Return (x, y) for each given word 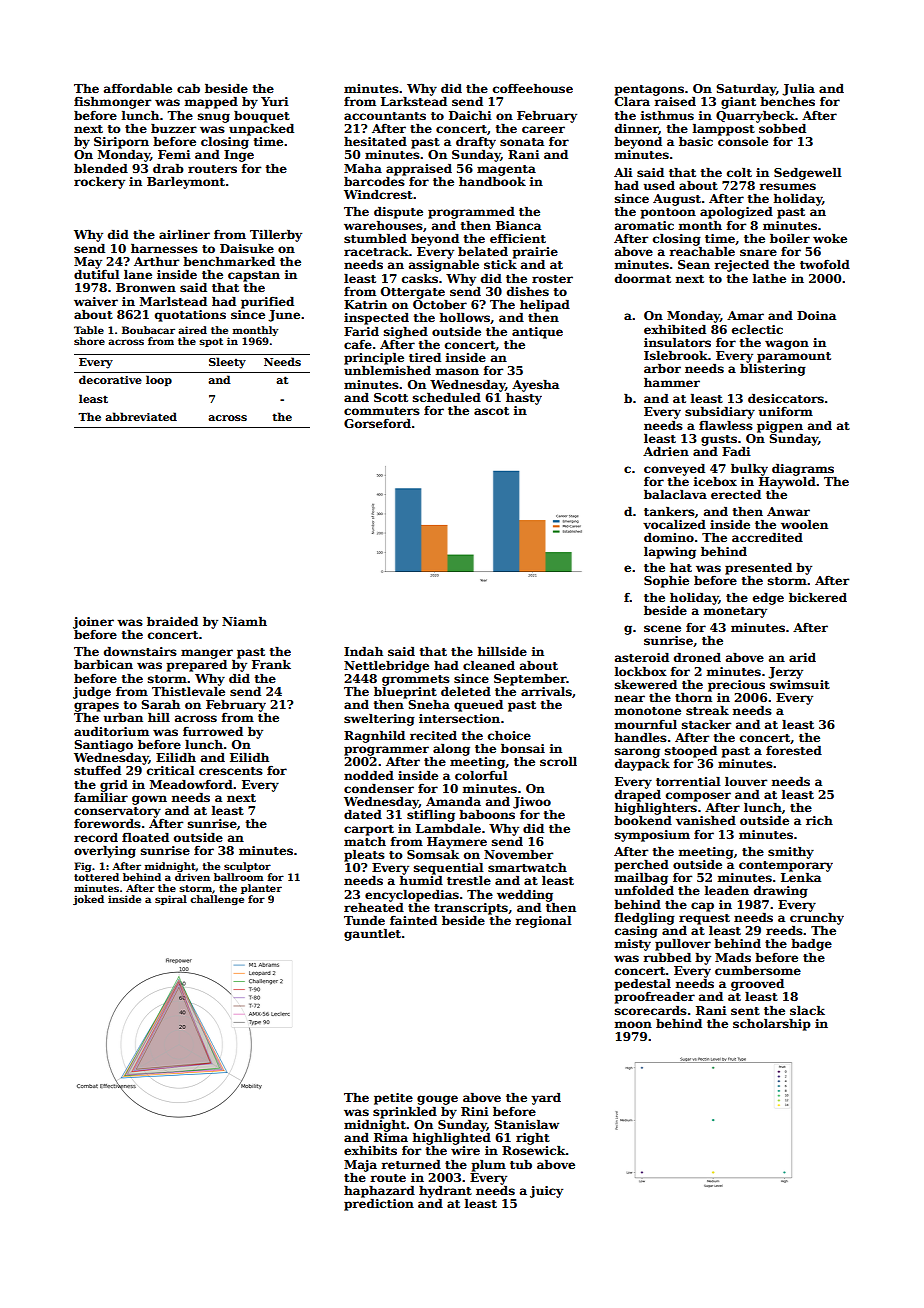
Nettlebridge (386, 666)
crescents (231, 771)
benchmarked (229, 261)
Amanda (453, 801)
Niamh (244, 621)
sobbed (782, 128)
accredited (767, 537)
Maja (360, 1166)
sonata (522, 142)
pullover (683, 945)
